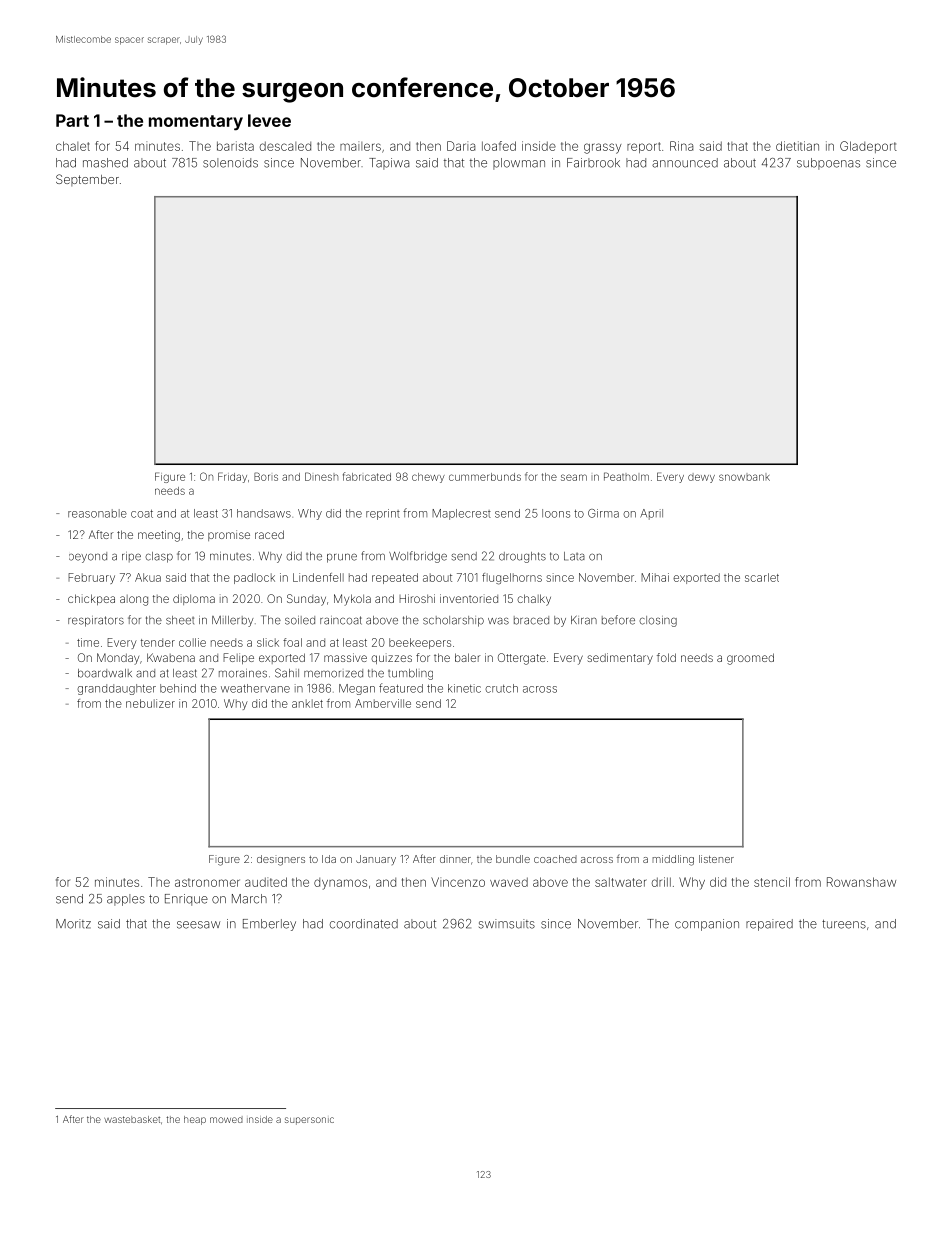  I want to click on Daria, so click(461, 146).
